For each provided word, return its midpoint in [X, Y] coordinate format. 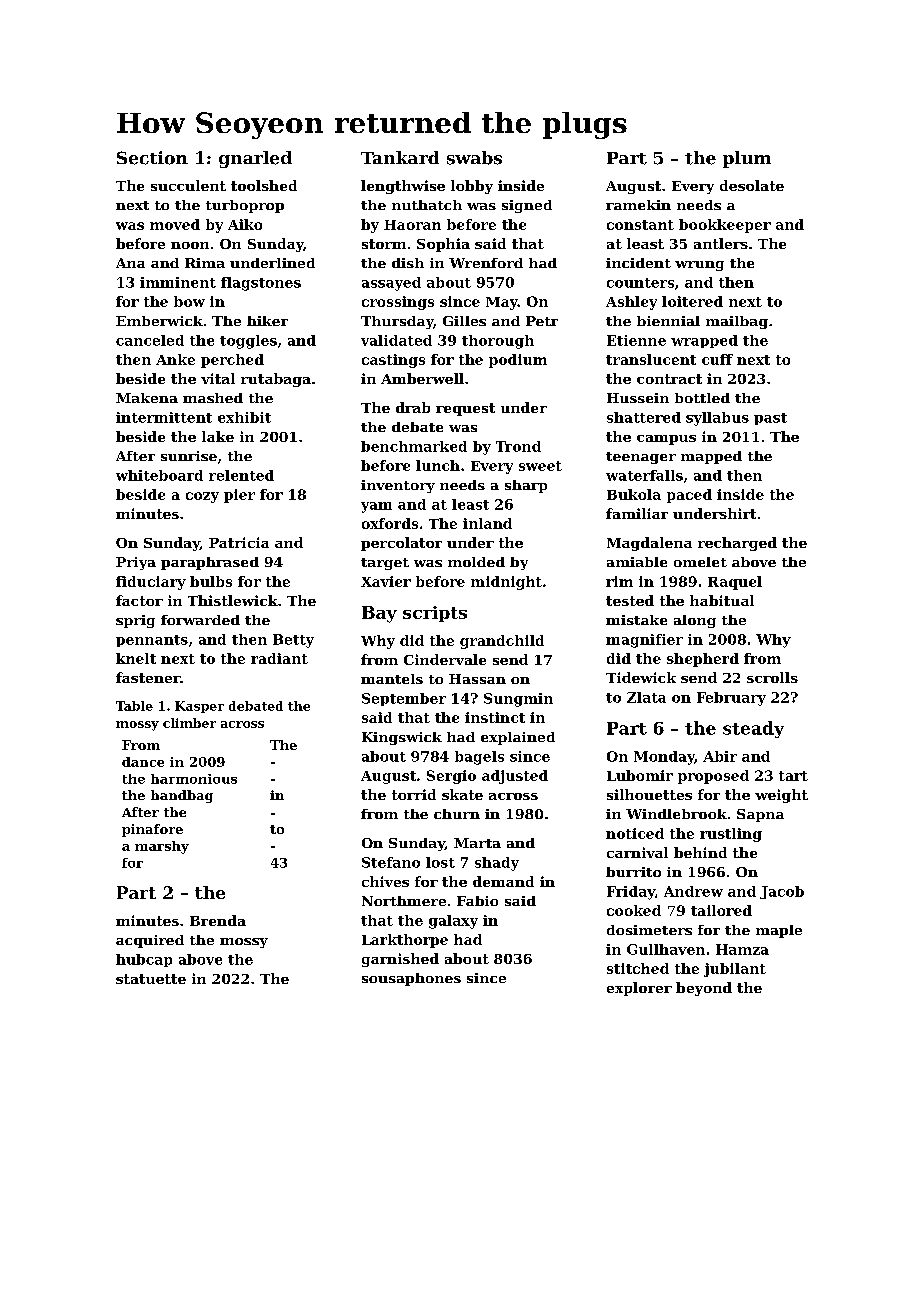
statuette [151, 979]
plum [747, 159]
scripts [435, 614]
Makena [147, 398]
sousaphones [411, 979]
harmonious [194, 779]
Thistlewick [233, 600]
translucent [651, 359]
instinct [495, 717]
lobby [472, 187]
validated [396, 340]
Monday [664, 758]
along [695, 621]
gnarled [255, 159]
